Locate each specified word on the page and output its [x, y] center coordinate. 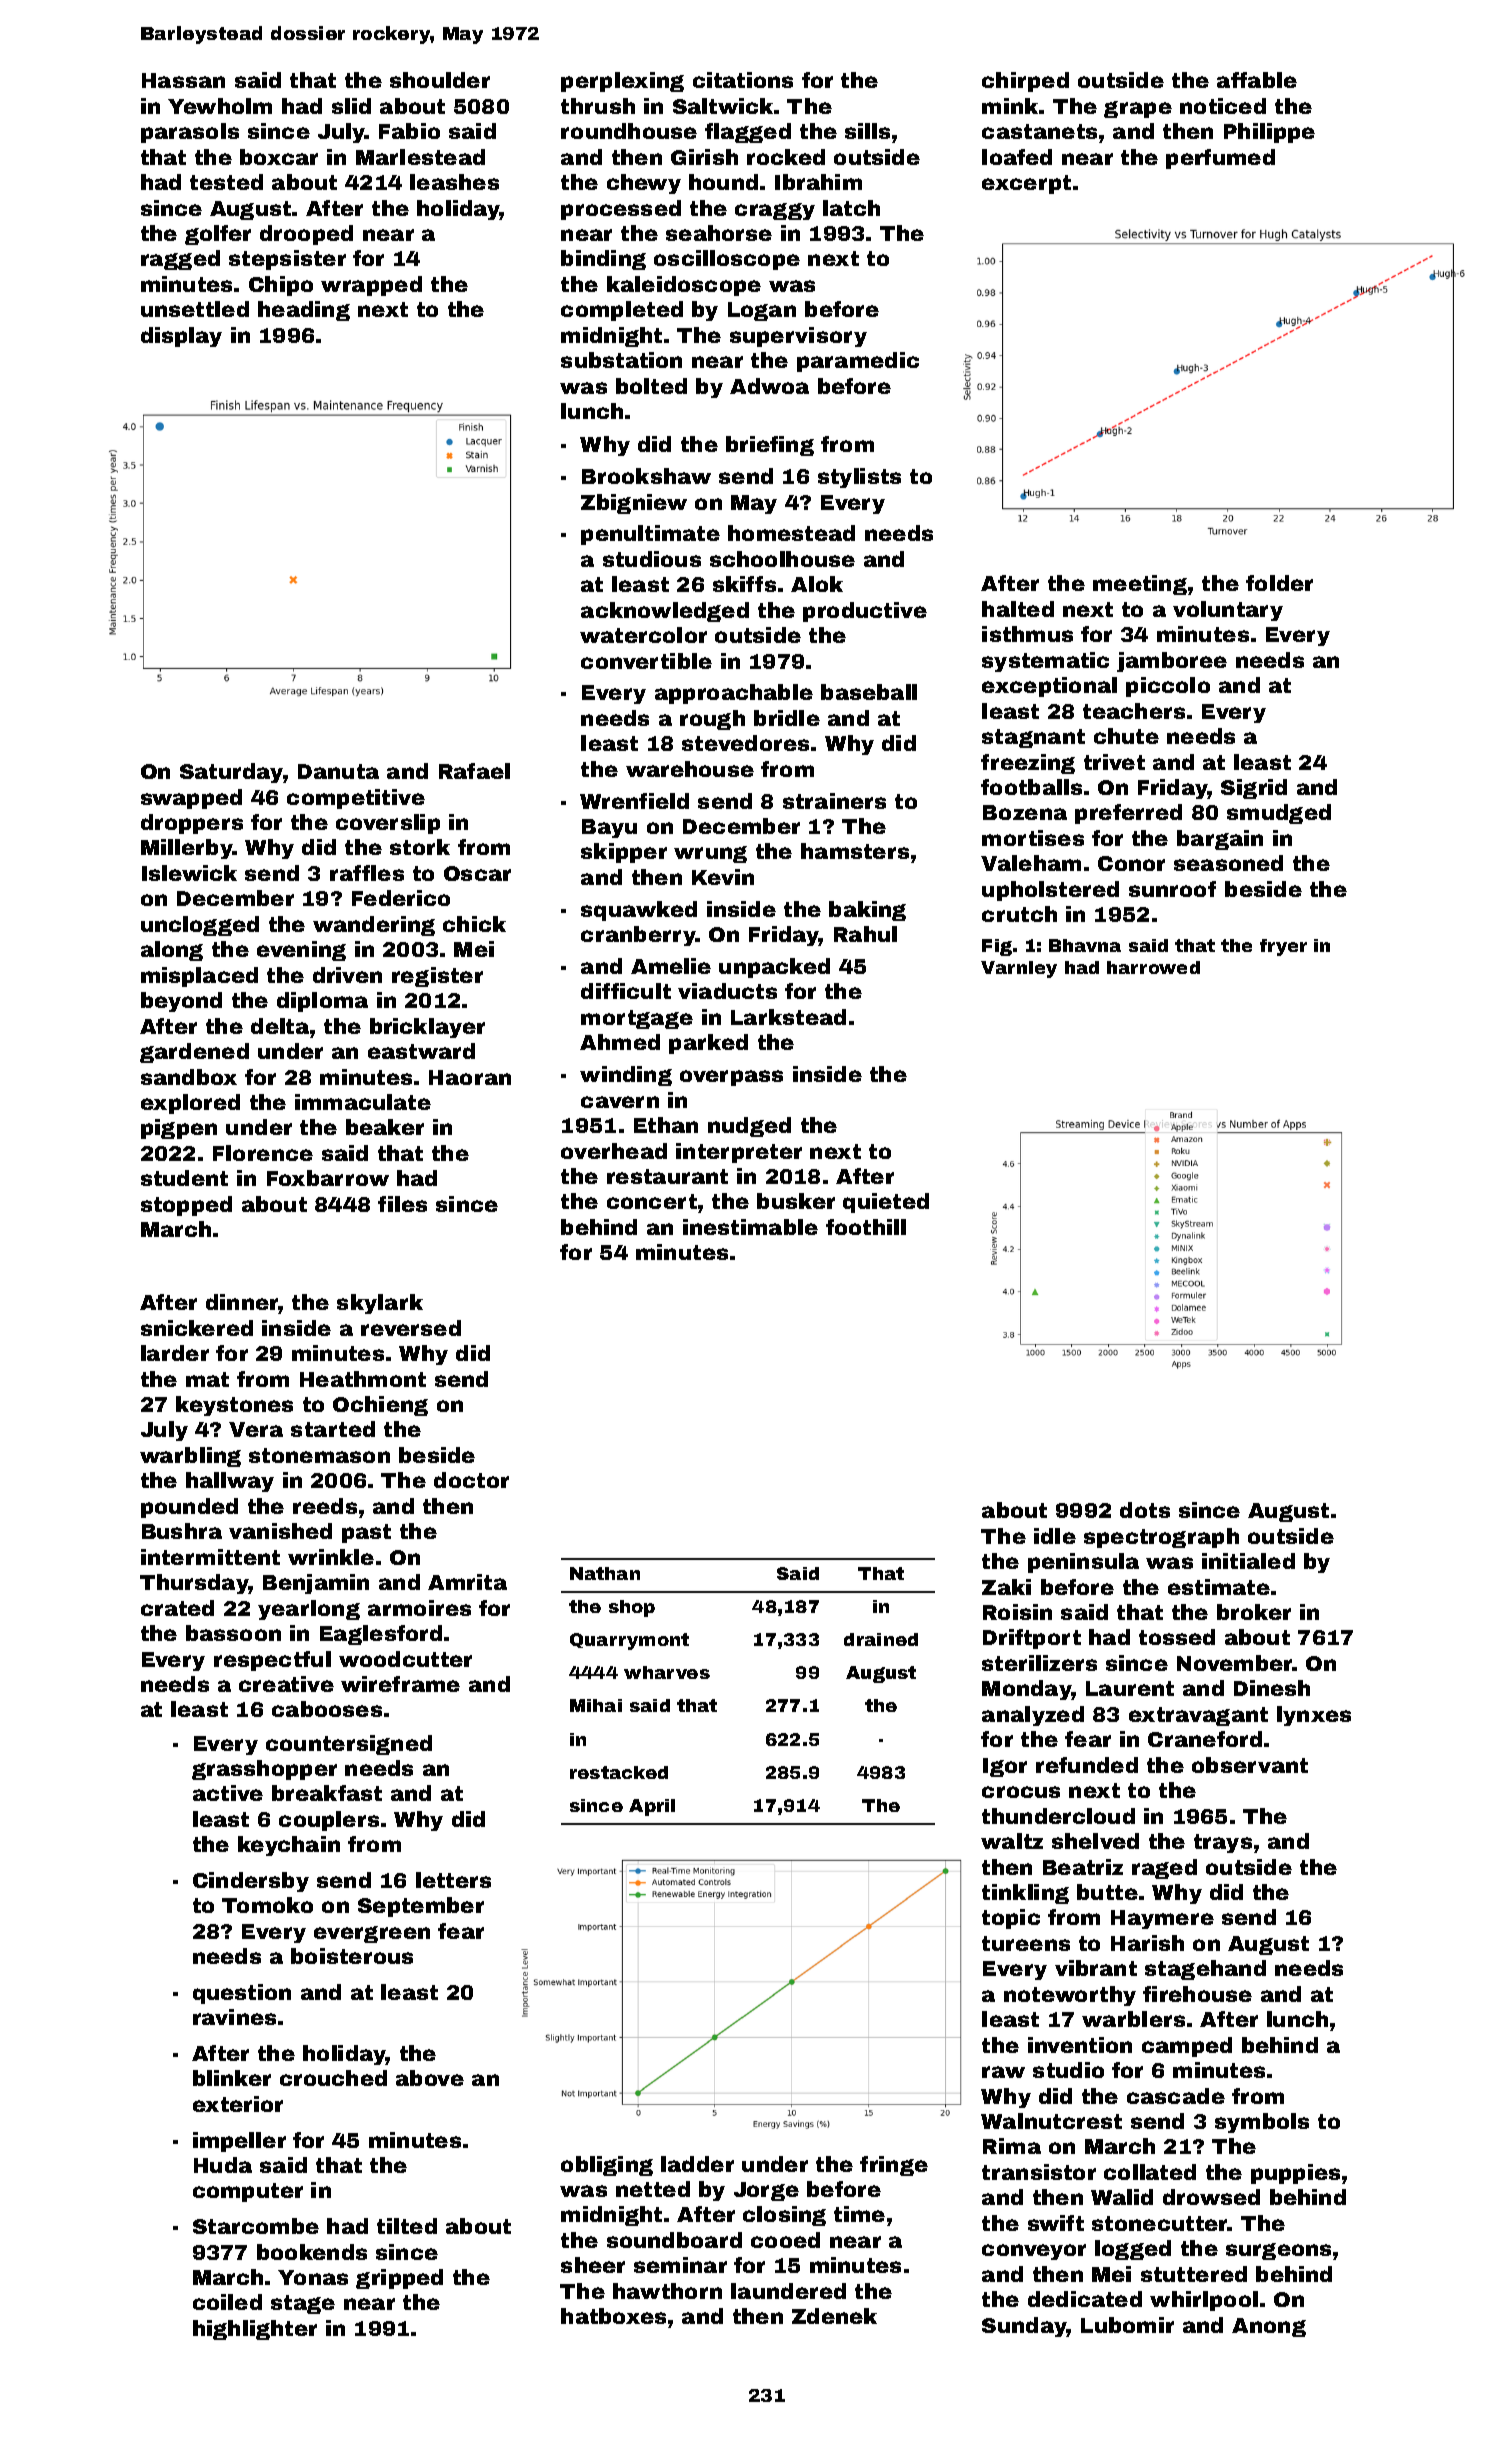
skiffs [744, 584]
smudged [1279, 814]
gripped [399, 2279]
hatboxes [613, 2316]
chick [474, 924]
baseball [869, 692]
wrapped [371, 286]
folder [1279, 583]
